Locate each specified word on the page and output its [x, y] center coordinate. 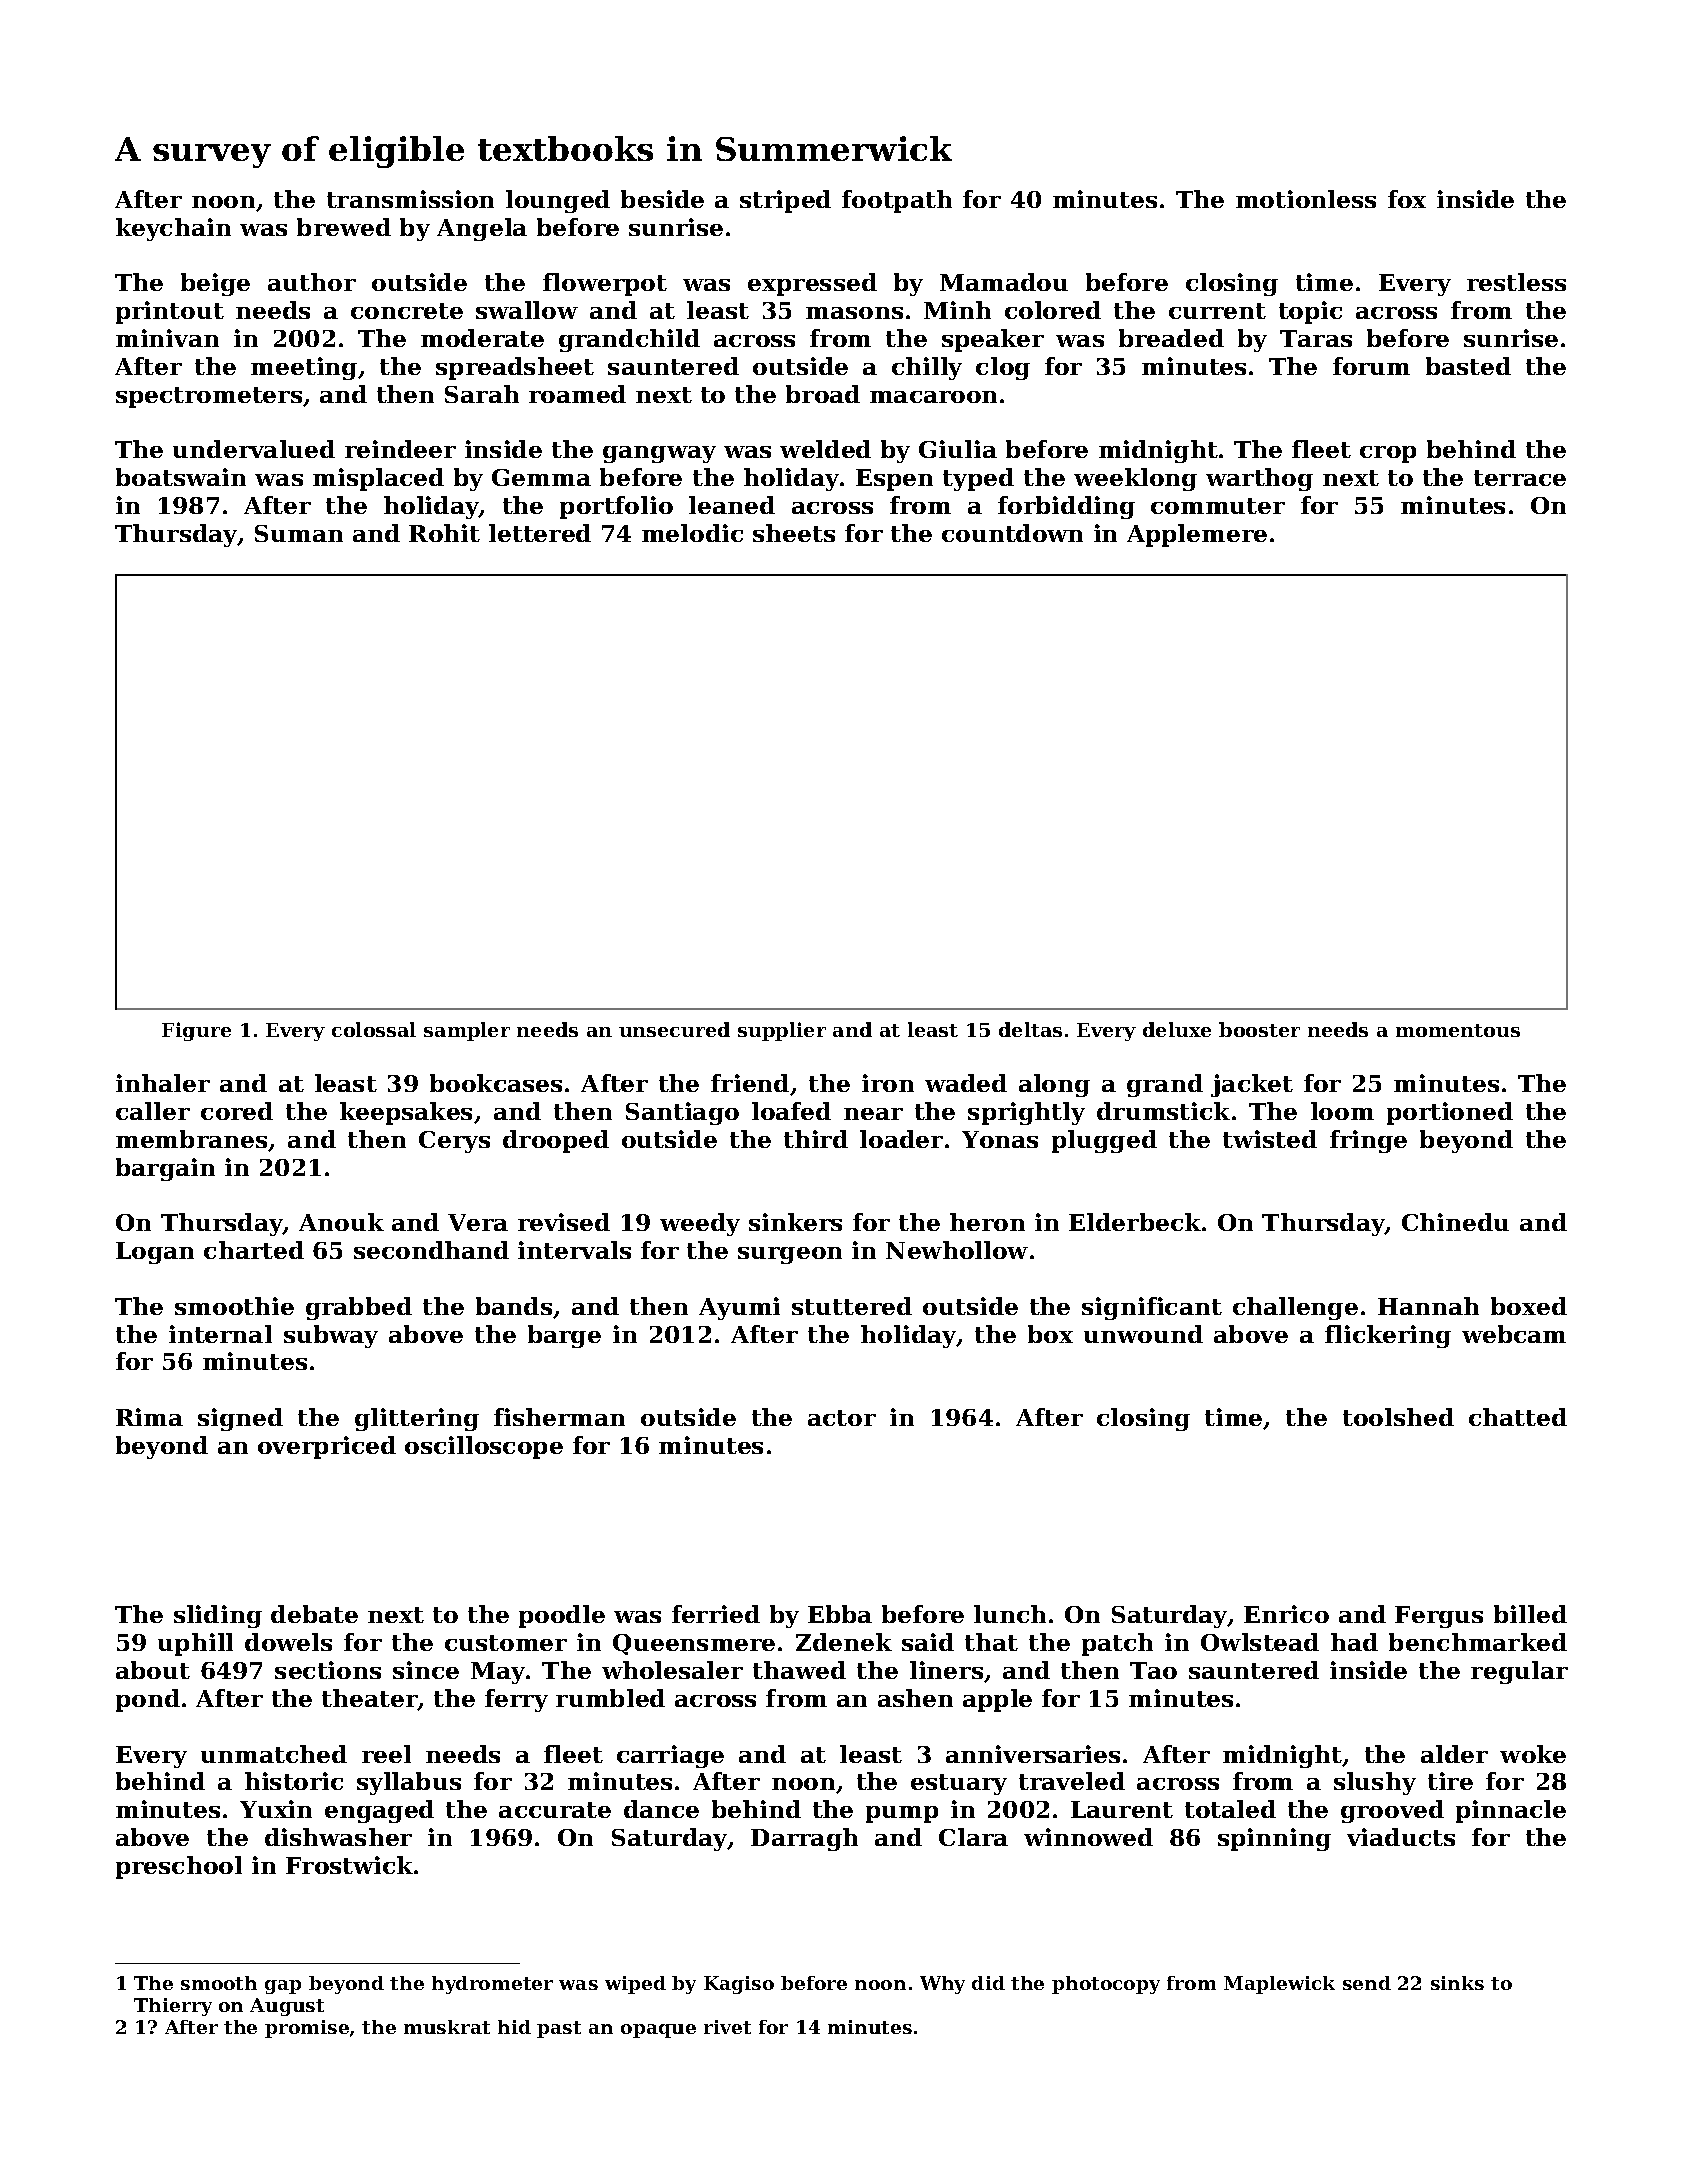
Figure [196, 1031]
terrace [1520, 478]
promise [307, 2029]
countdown [1012, 533]
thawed [799, 1670]
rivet [727, 2027]
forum [1371, 366]
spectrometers [209, 397]
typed [978, 479]
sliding [218, 1616]
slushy [1375, 1783]
